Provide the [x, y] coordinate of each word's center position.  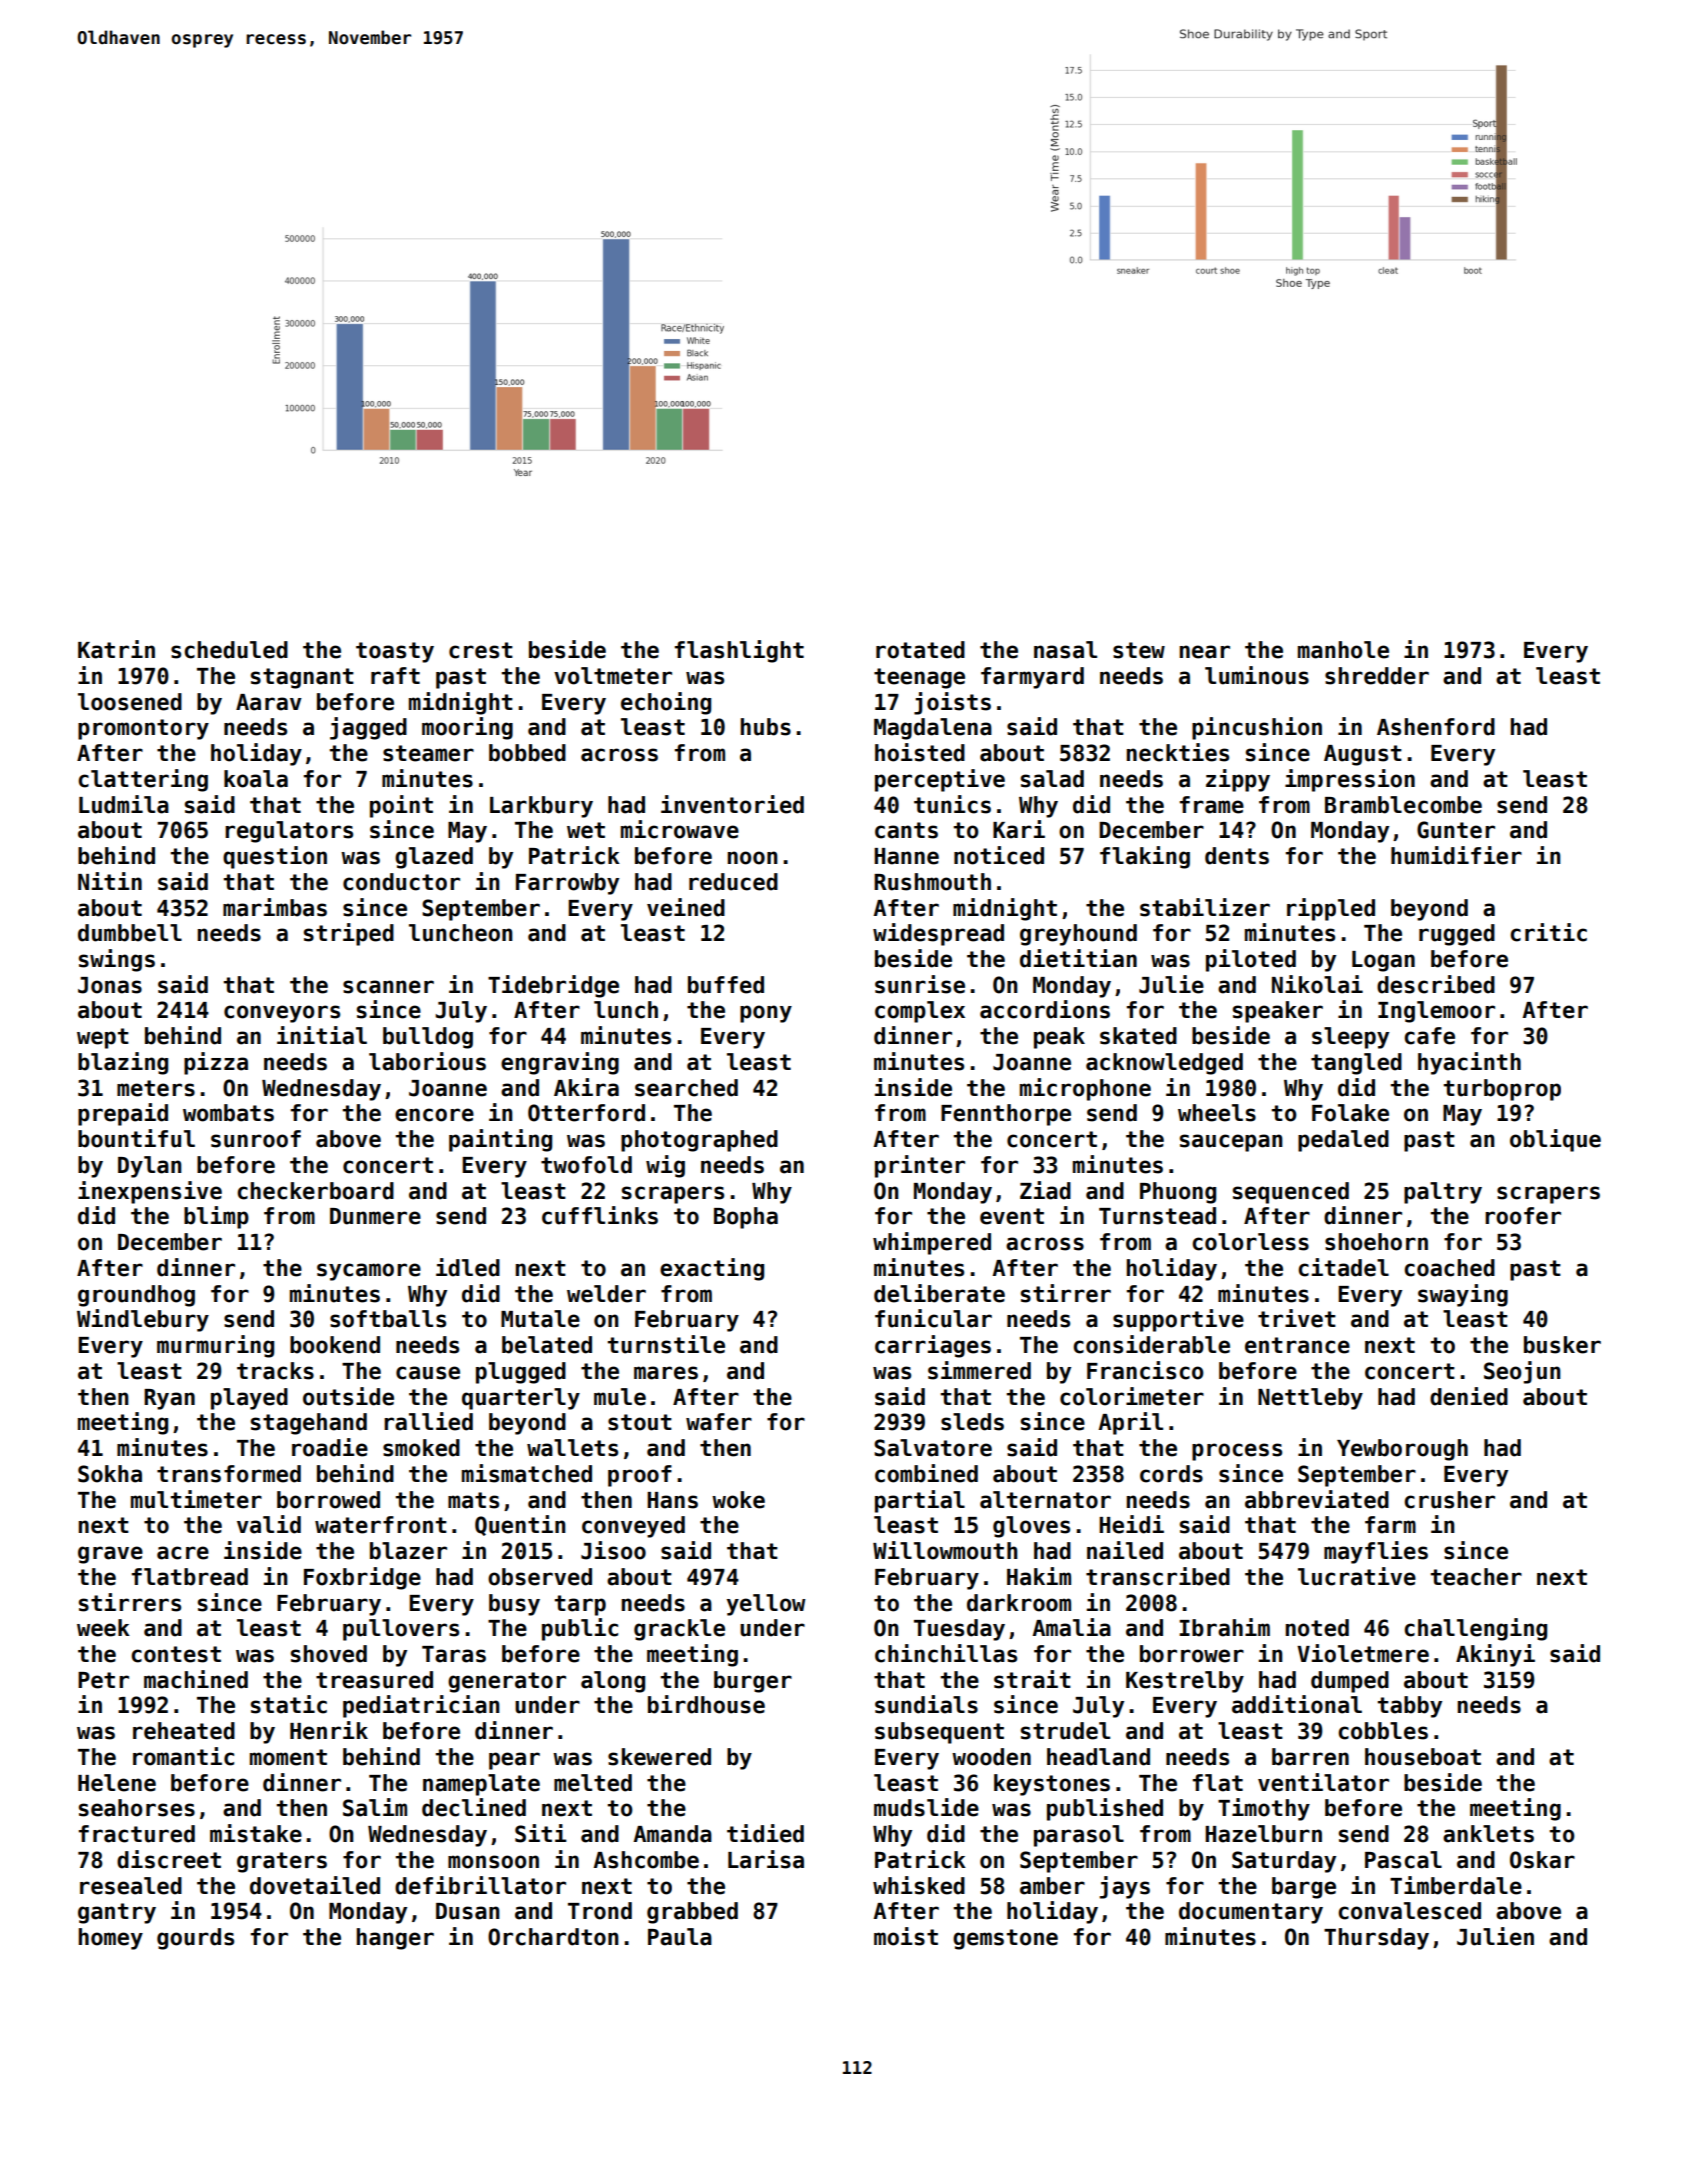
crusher [1449, 1500]
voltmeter [613, 676]
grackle [679, 1630]
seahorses [137, 1808]
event [1012, 1216]
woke [738, 1500]
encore [434, 1115]
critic [1548, 932]
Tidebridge [553, 986]
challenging [1475, 1629]
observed [540, 1577]
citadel [1343, 1267]
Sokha [110, 1474]
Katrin [116, 649]
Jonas [110, 985]
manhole [1343, 650]
